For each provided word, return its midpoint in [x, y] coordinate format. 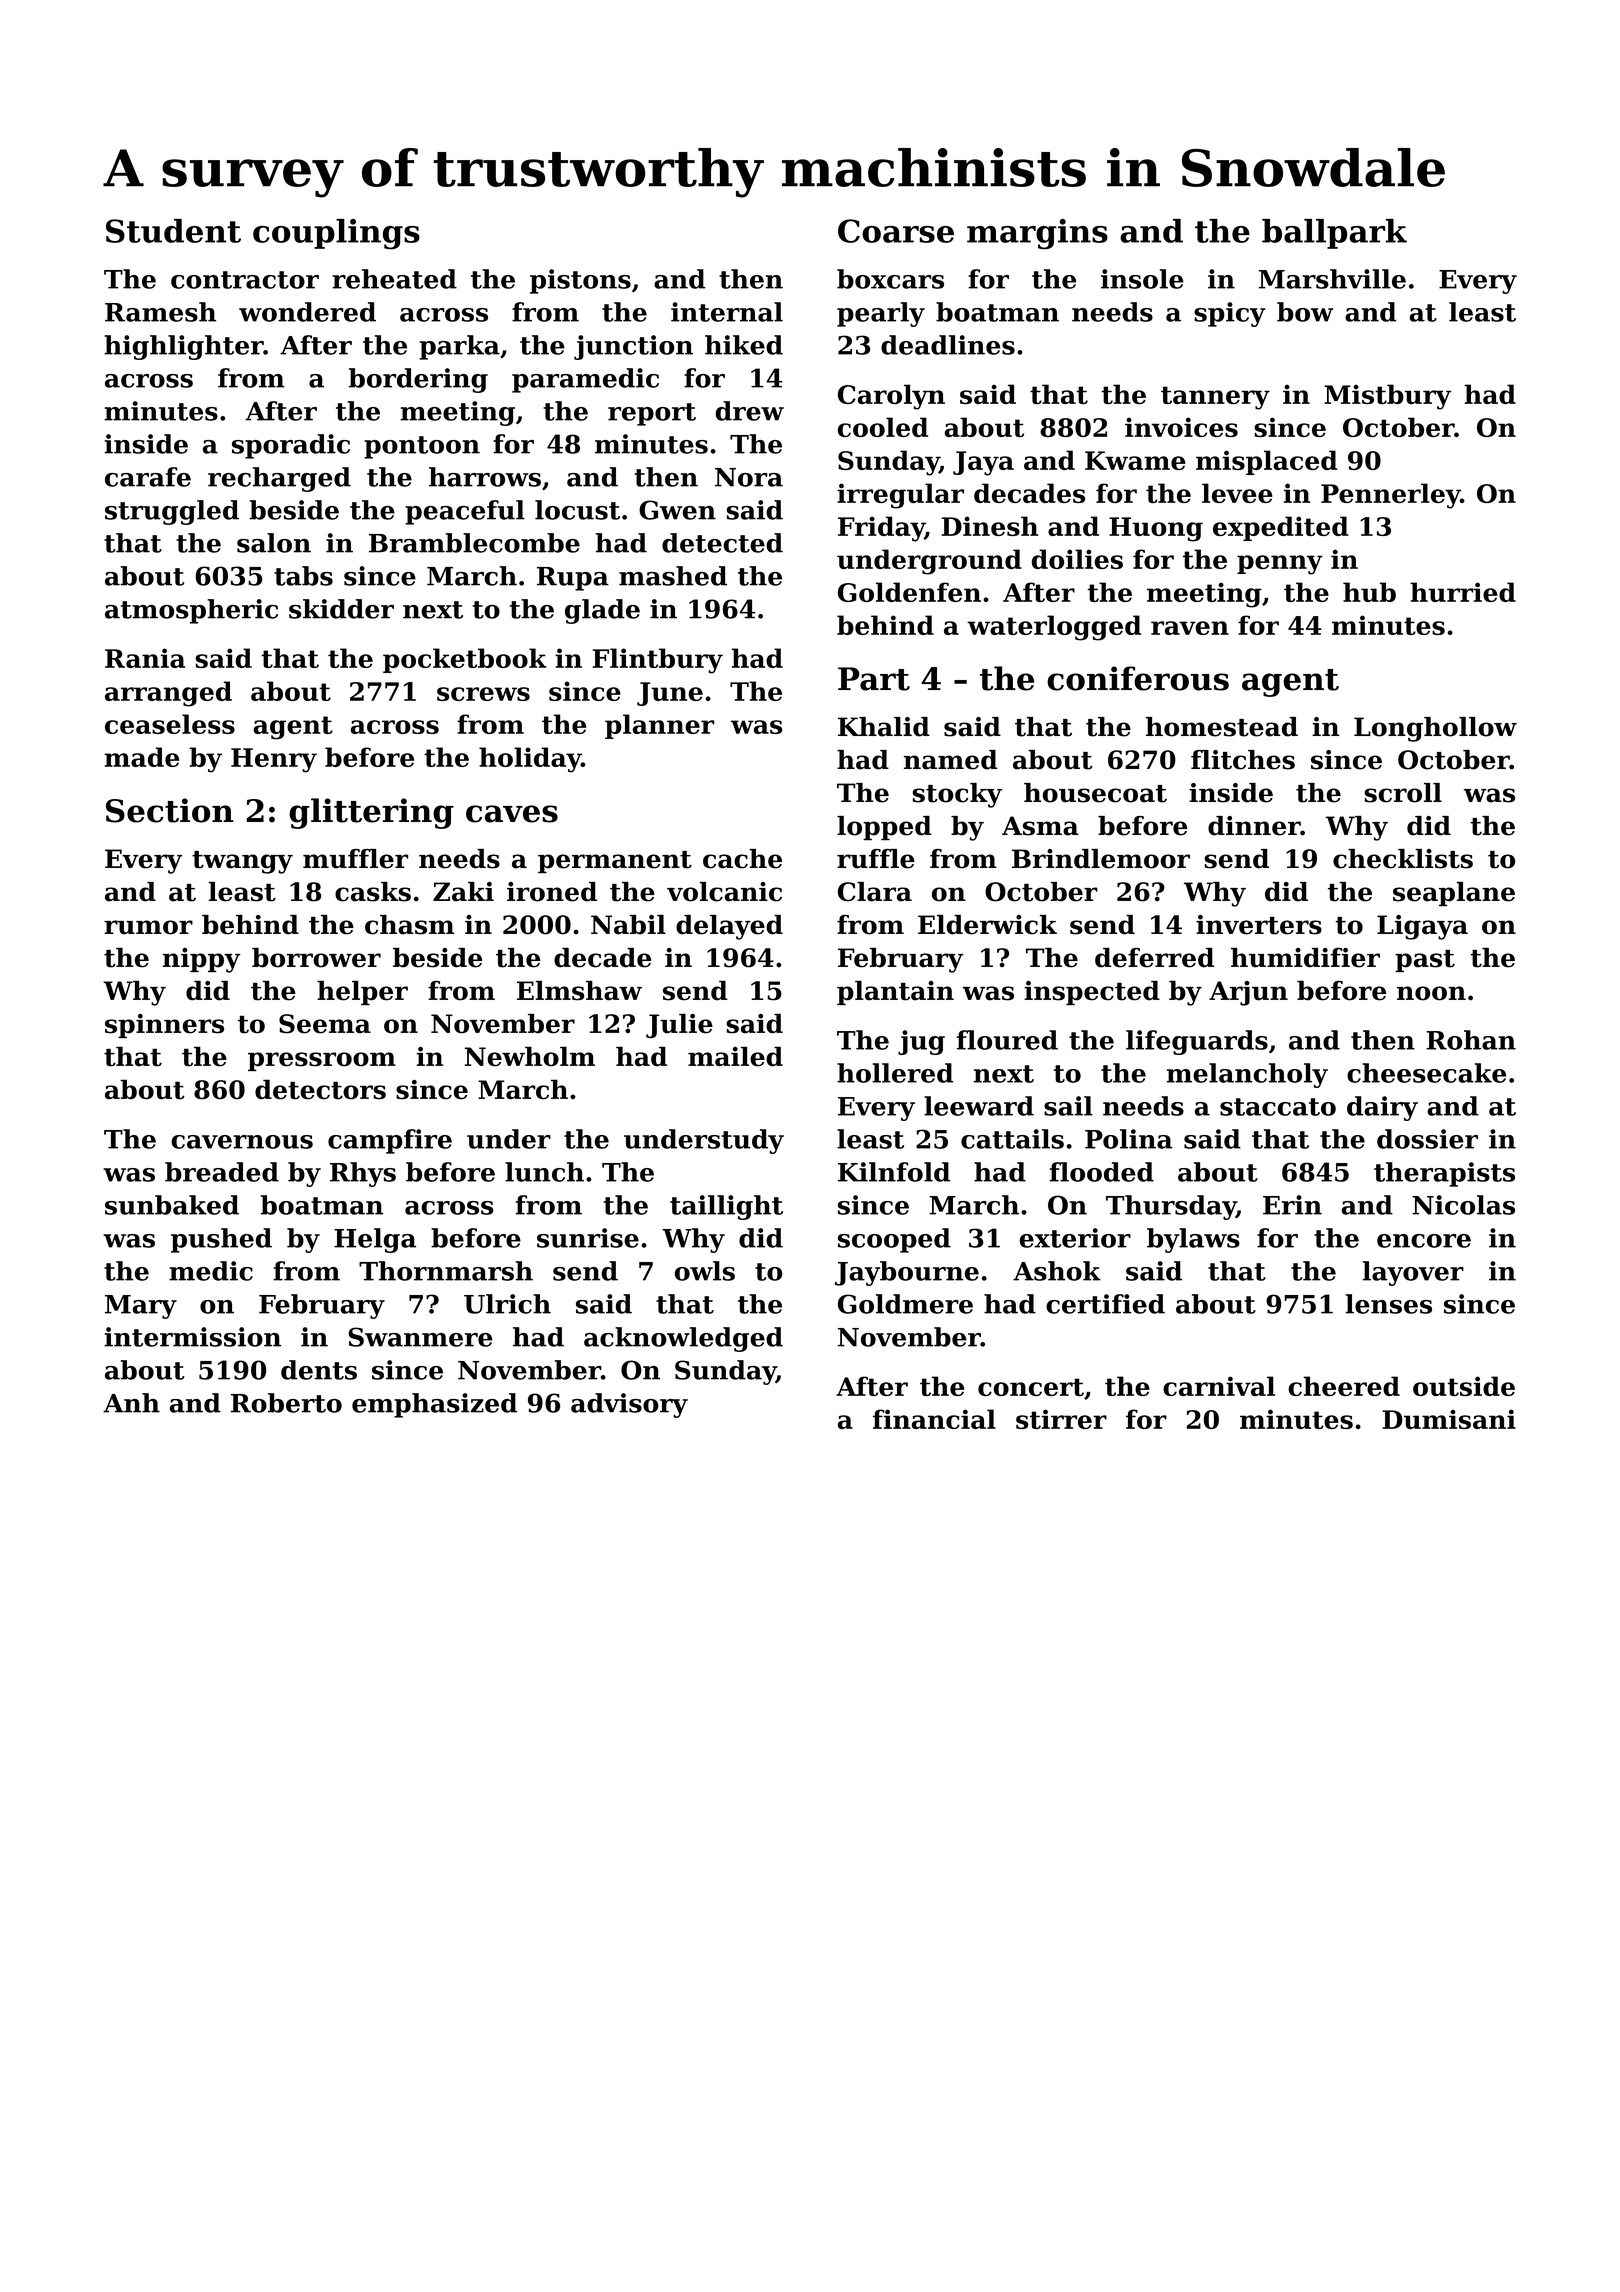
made [141, 757]
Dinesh [990, 526]
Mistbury [1387, 397]
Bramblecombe [474, 543]
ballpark [1334, 234]
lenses [1389, 1304]
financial [934, 1419]
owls [705, 1271]
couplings [336, 234]
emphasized [434, 1405]
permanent [615, 862]
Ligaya [1422, 927]
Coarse [896, 231]
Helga [375, 1240]
